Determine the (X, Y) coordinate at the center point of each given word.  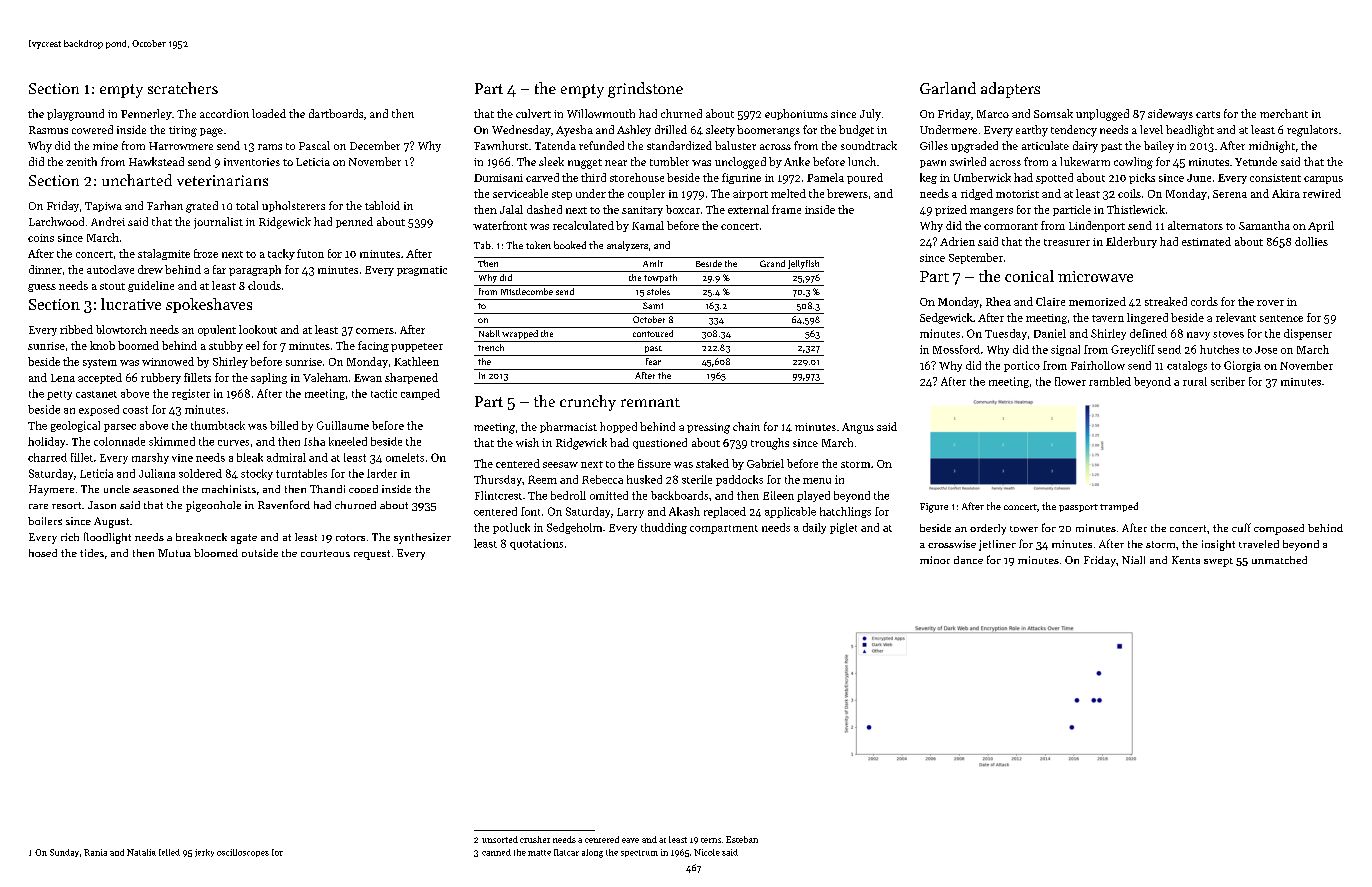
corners (375, 331)
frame (786, 209)
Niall (1133, 560)
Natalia (141, 852)
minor (935, 560)
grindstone (645, 90)
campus (1323, 180)
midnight (1272, 147)
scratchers (183, 88)
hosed (43, 553)
